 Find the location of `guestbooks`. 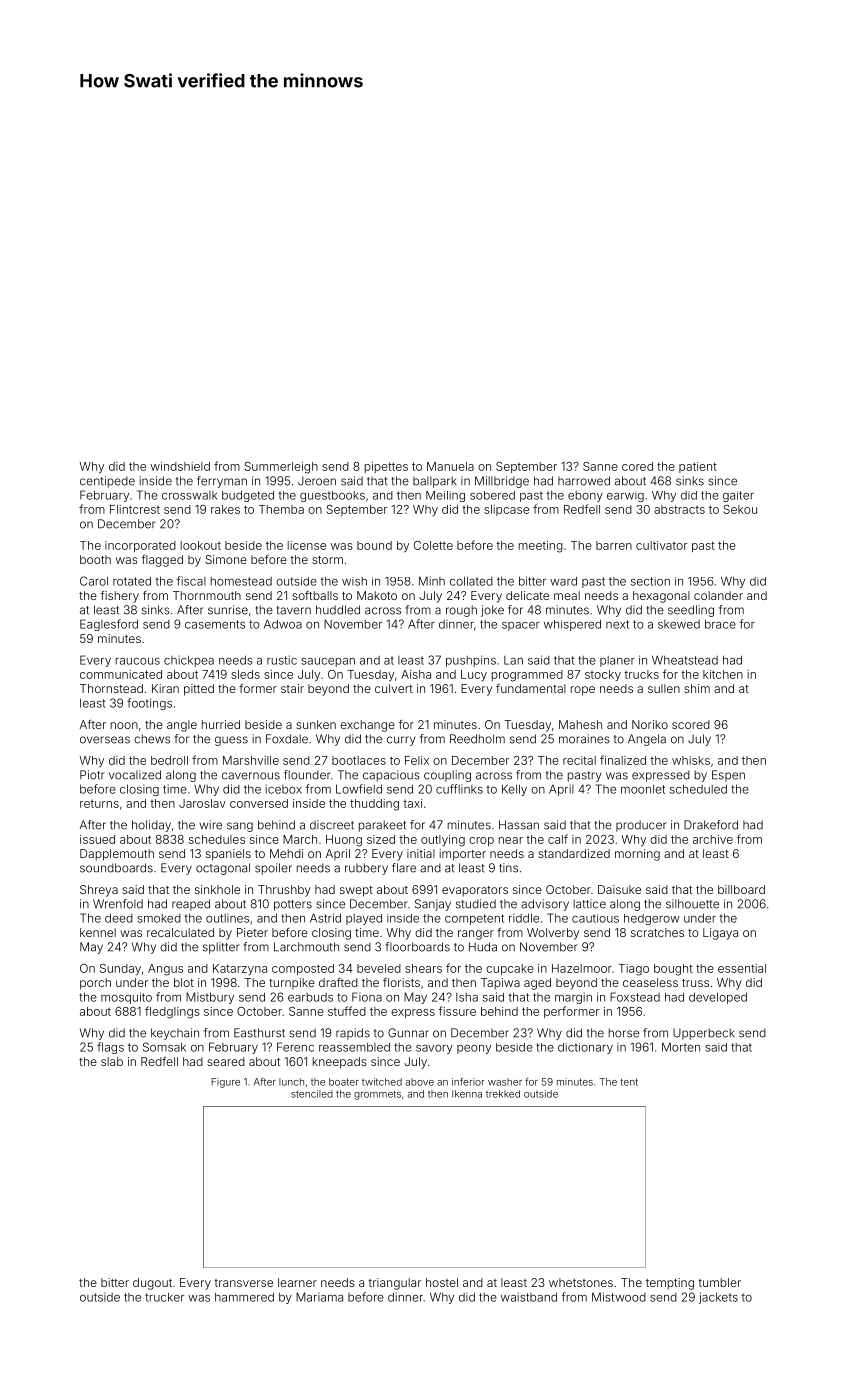

guestbooks is located at coordinates (332, 496).
